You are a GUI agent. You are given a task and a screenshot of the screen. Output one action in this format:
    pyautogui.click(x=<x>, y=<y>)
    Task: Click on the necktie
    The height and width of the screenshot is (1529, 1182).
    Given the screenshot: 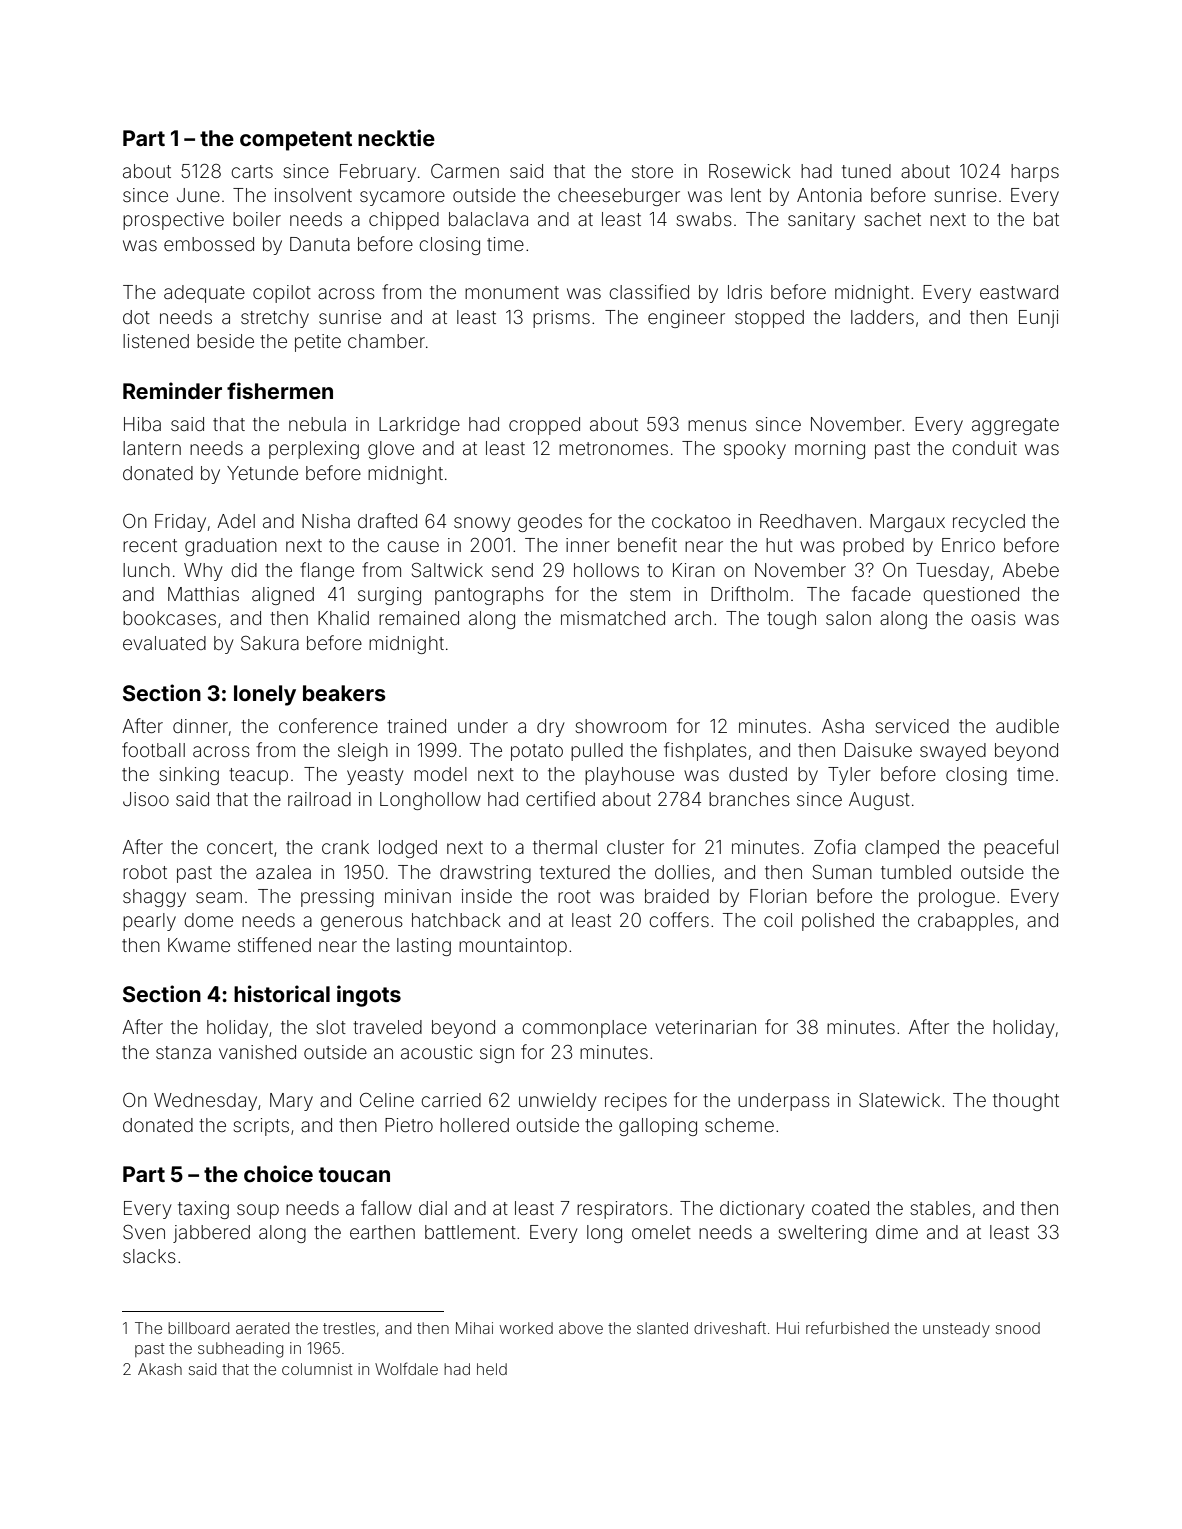 What is the action you would take?
    pyautogui.click(x=396, y=137)
